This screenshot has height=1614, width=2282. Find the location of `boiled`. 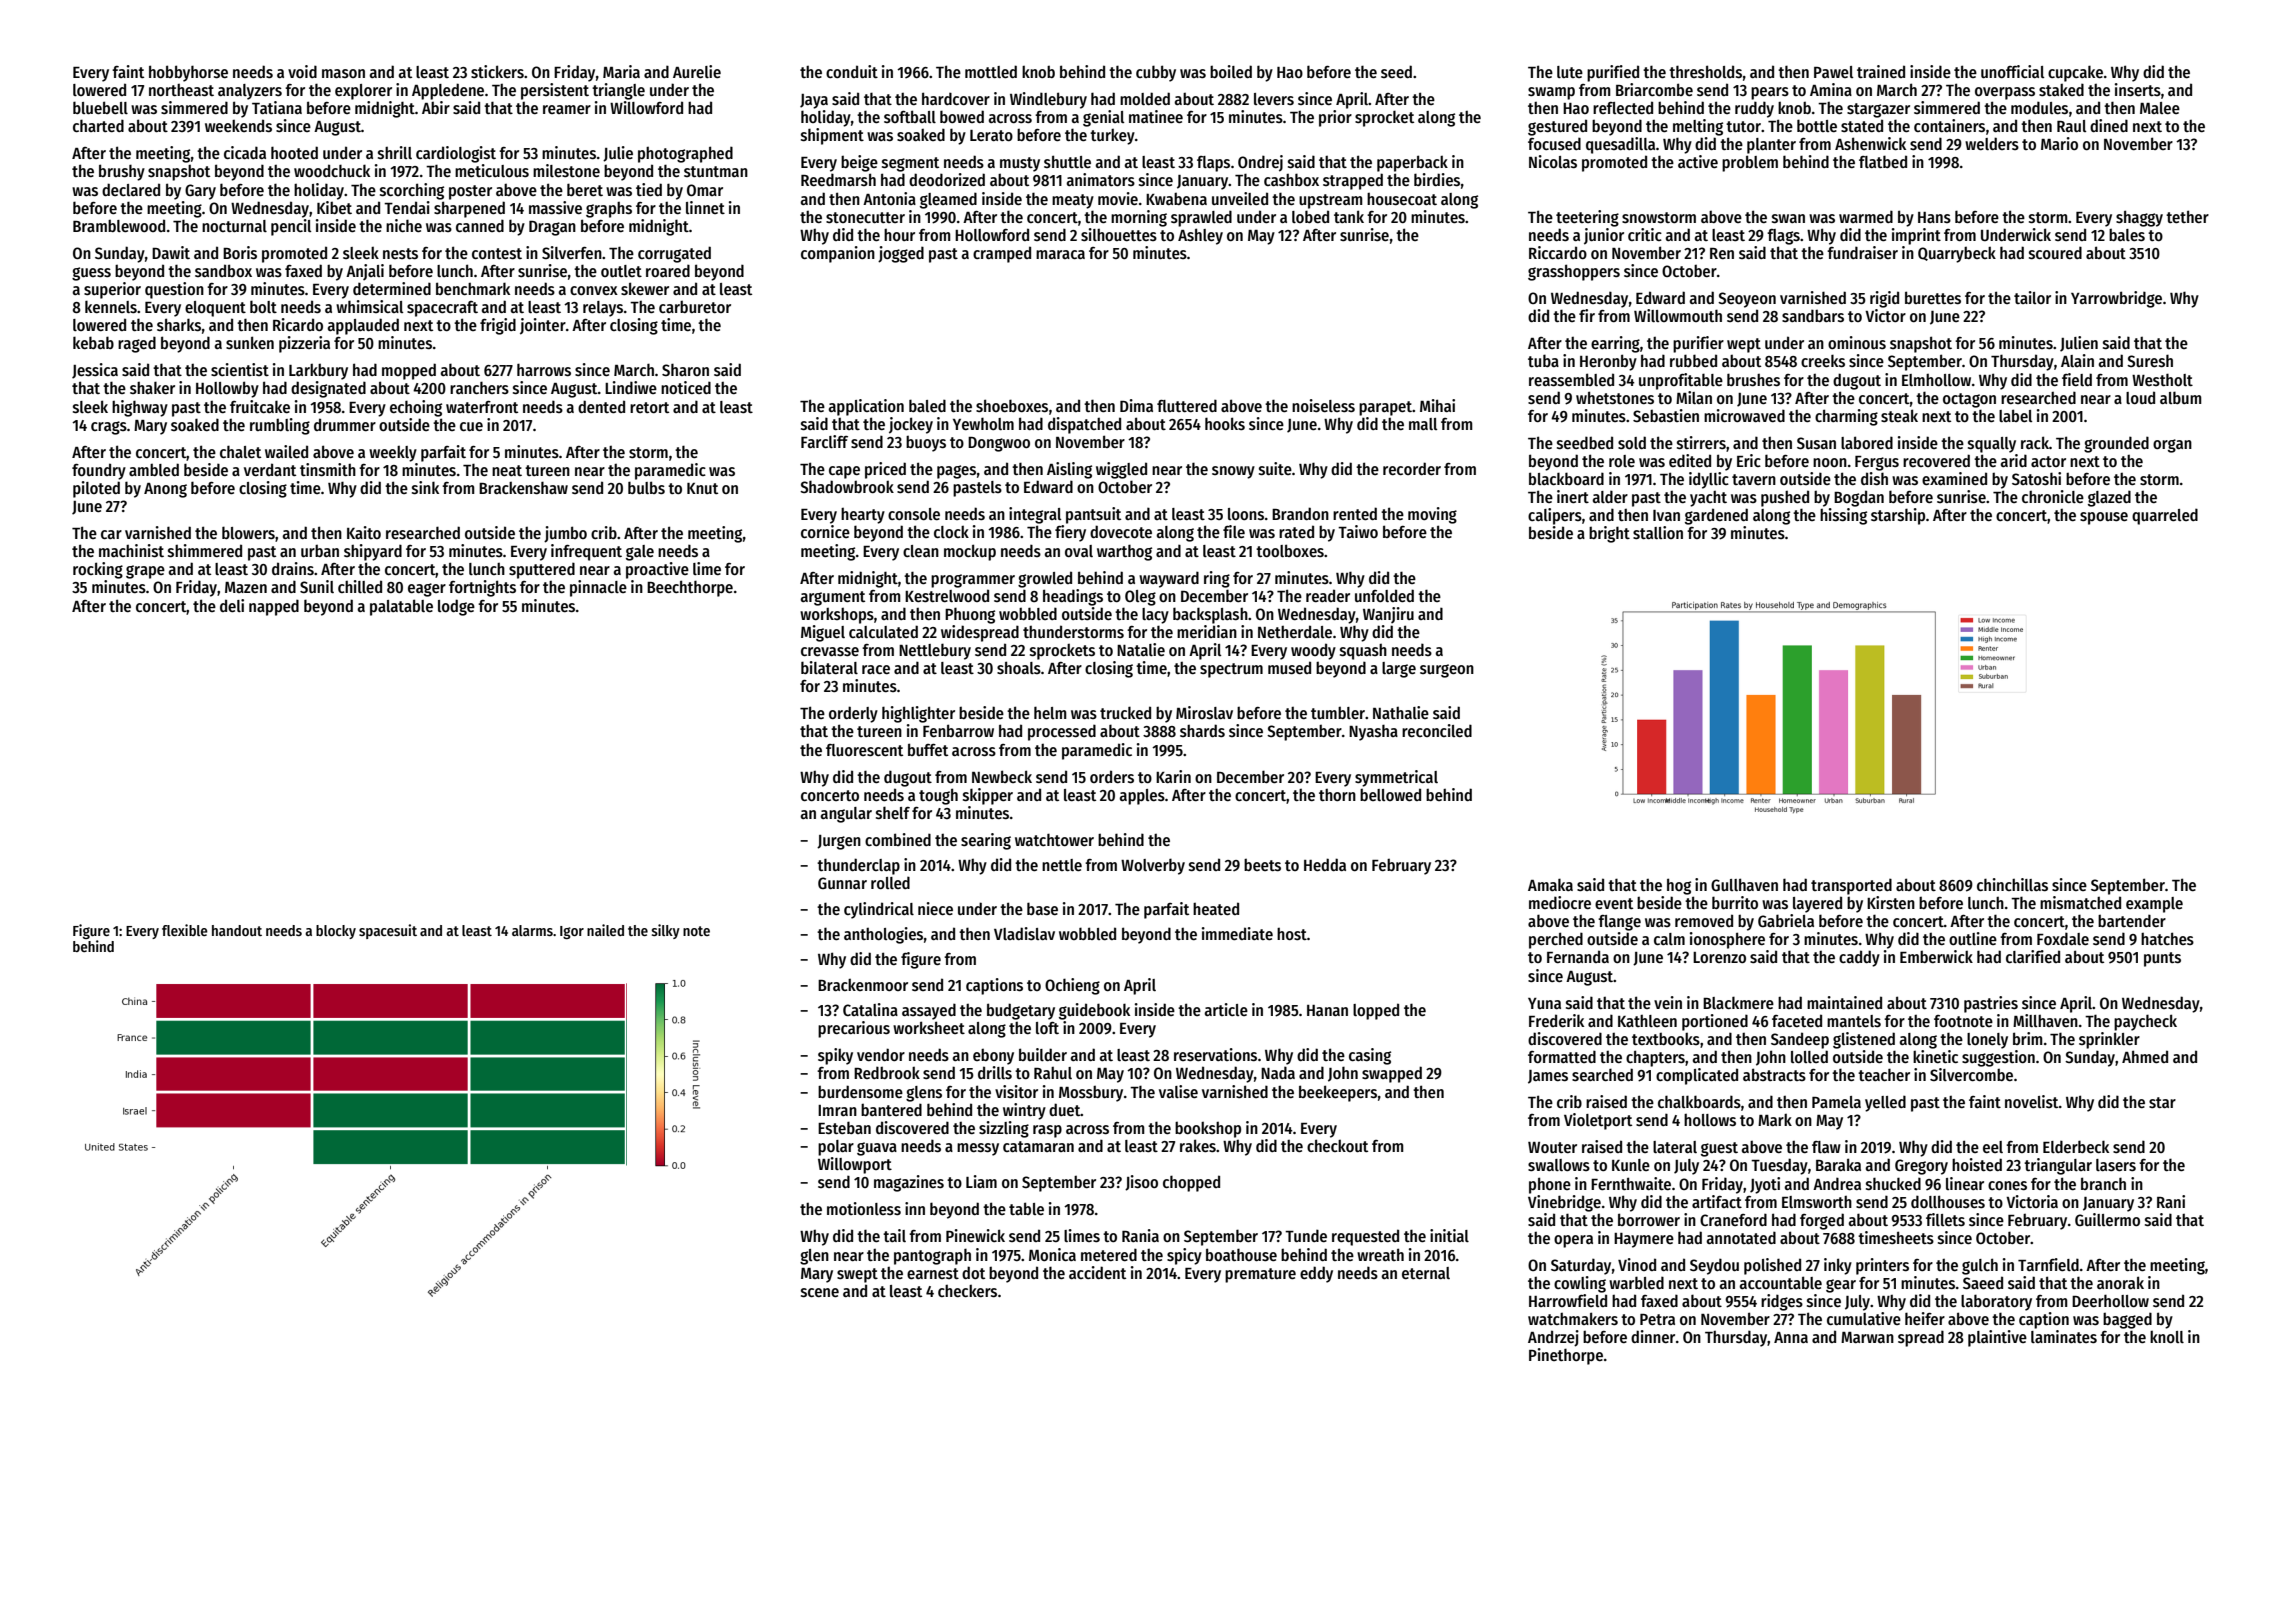

boiled is located at coordinates (1231, 71).
